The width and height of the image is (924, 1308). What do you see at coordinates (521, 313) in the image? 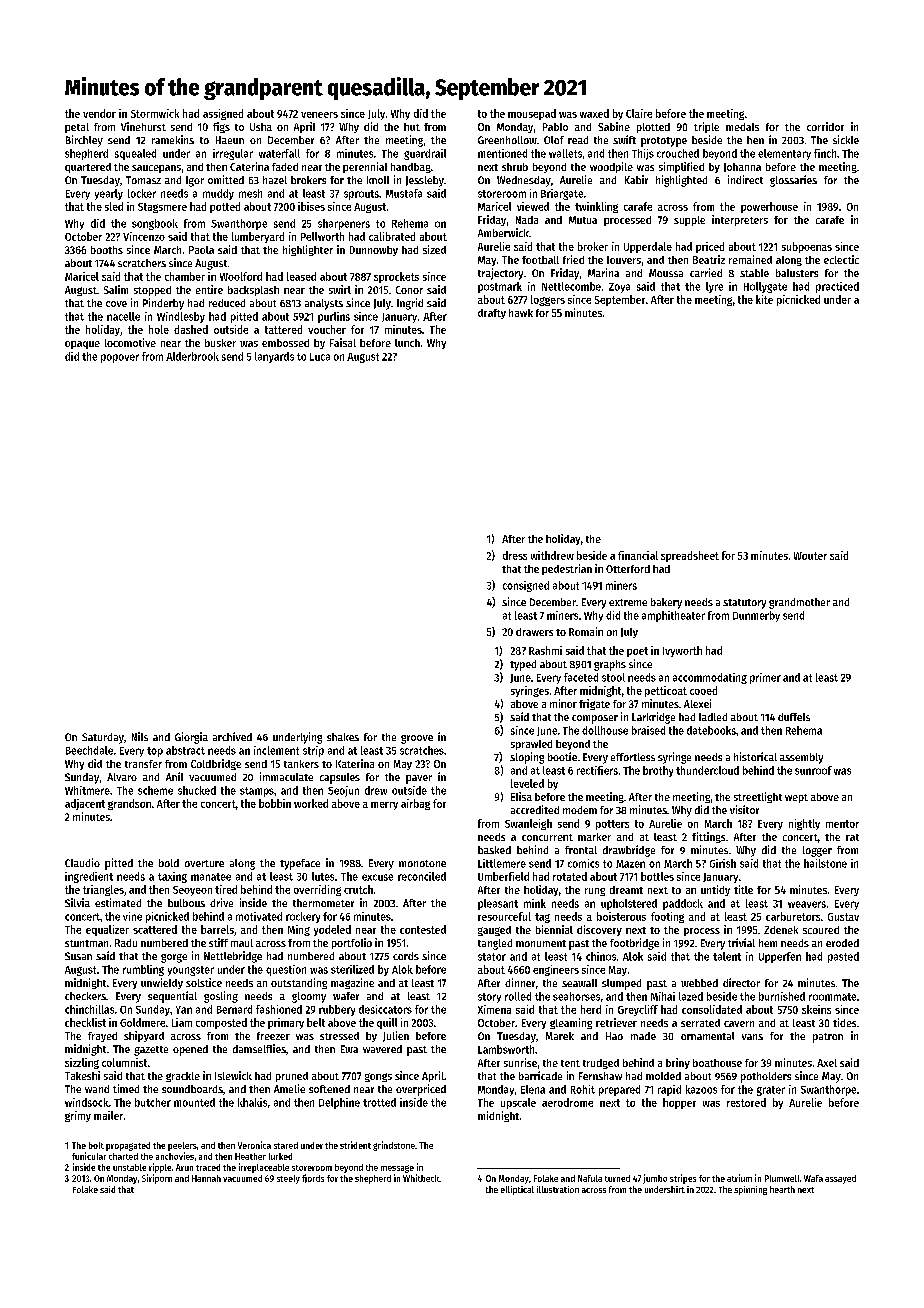
I see `hawk` at bounding box center [521, 313].
